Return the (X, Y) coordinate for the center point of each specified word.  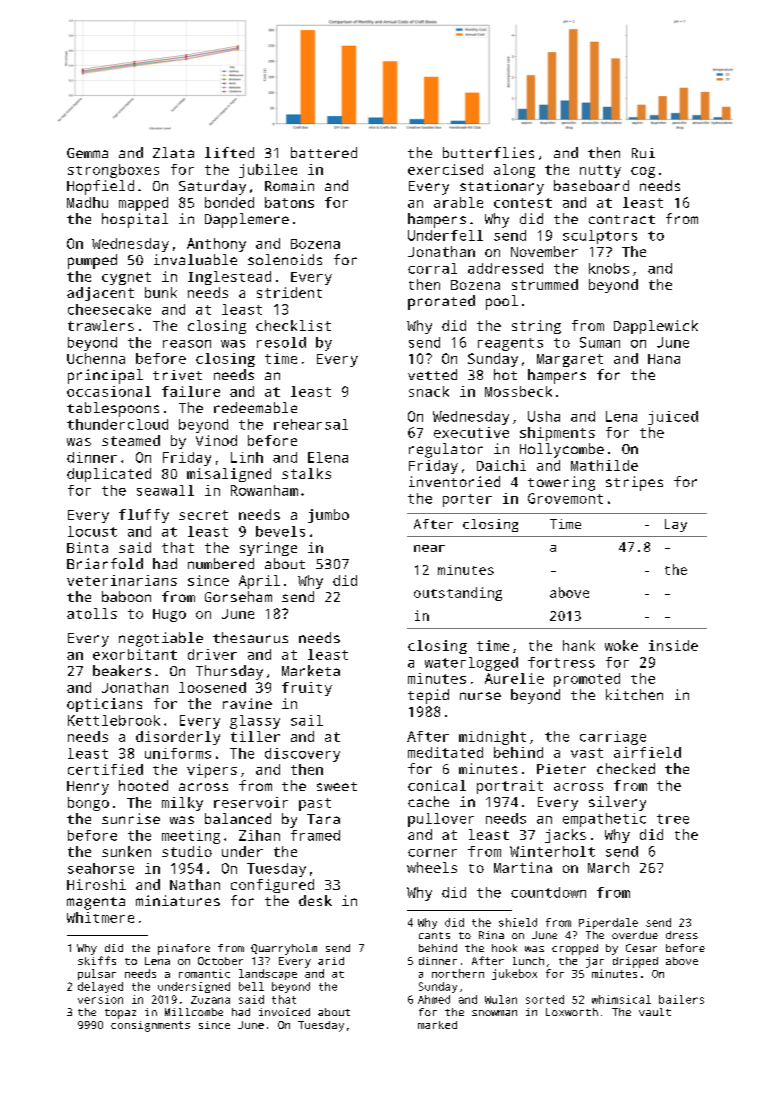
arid (331, 961)
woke (621, 645)
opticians (104, 705)
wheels (432, 867)
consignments (150, 1026)
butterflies (488, 152)
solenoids (285, 259)
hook (504, 948)
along (514, 171)
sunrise (131, 818)
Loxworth (572, 1012)
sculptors (600, 237)
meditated (445, 752)
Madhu (87, 202)
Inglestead (229, 278)
